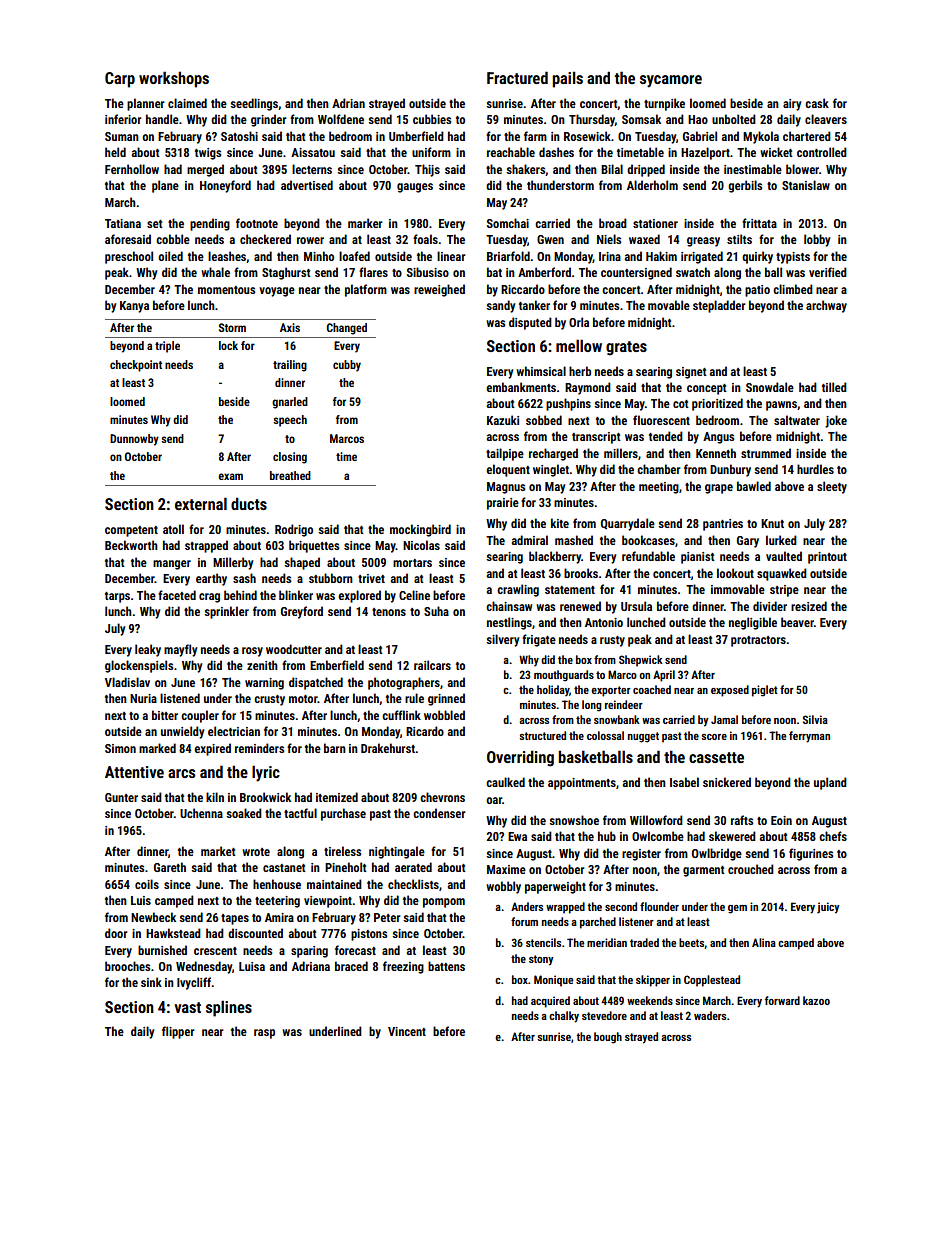  I want to click on shakers, so click(526, 170).
